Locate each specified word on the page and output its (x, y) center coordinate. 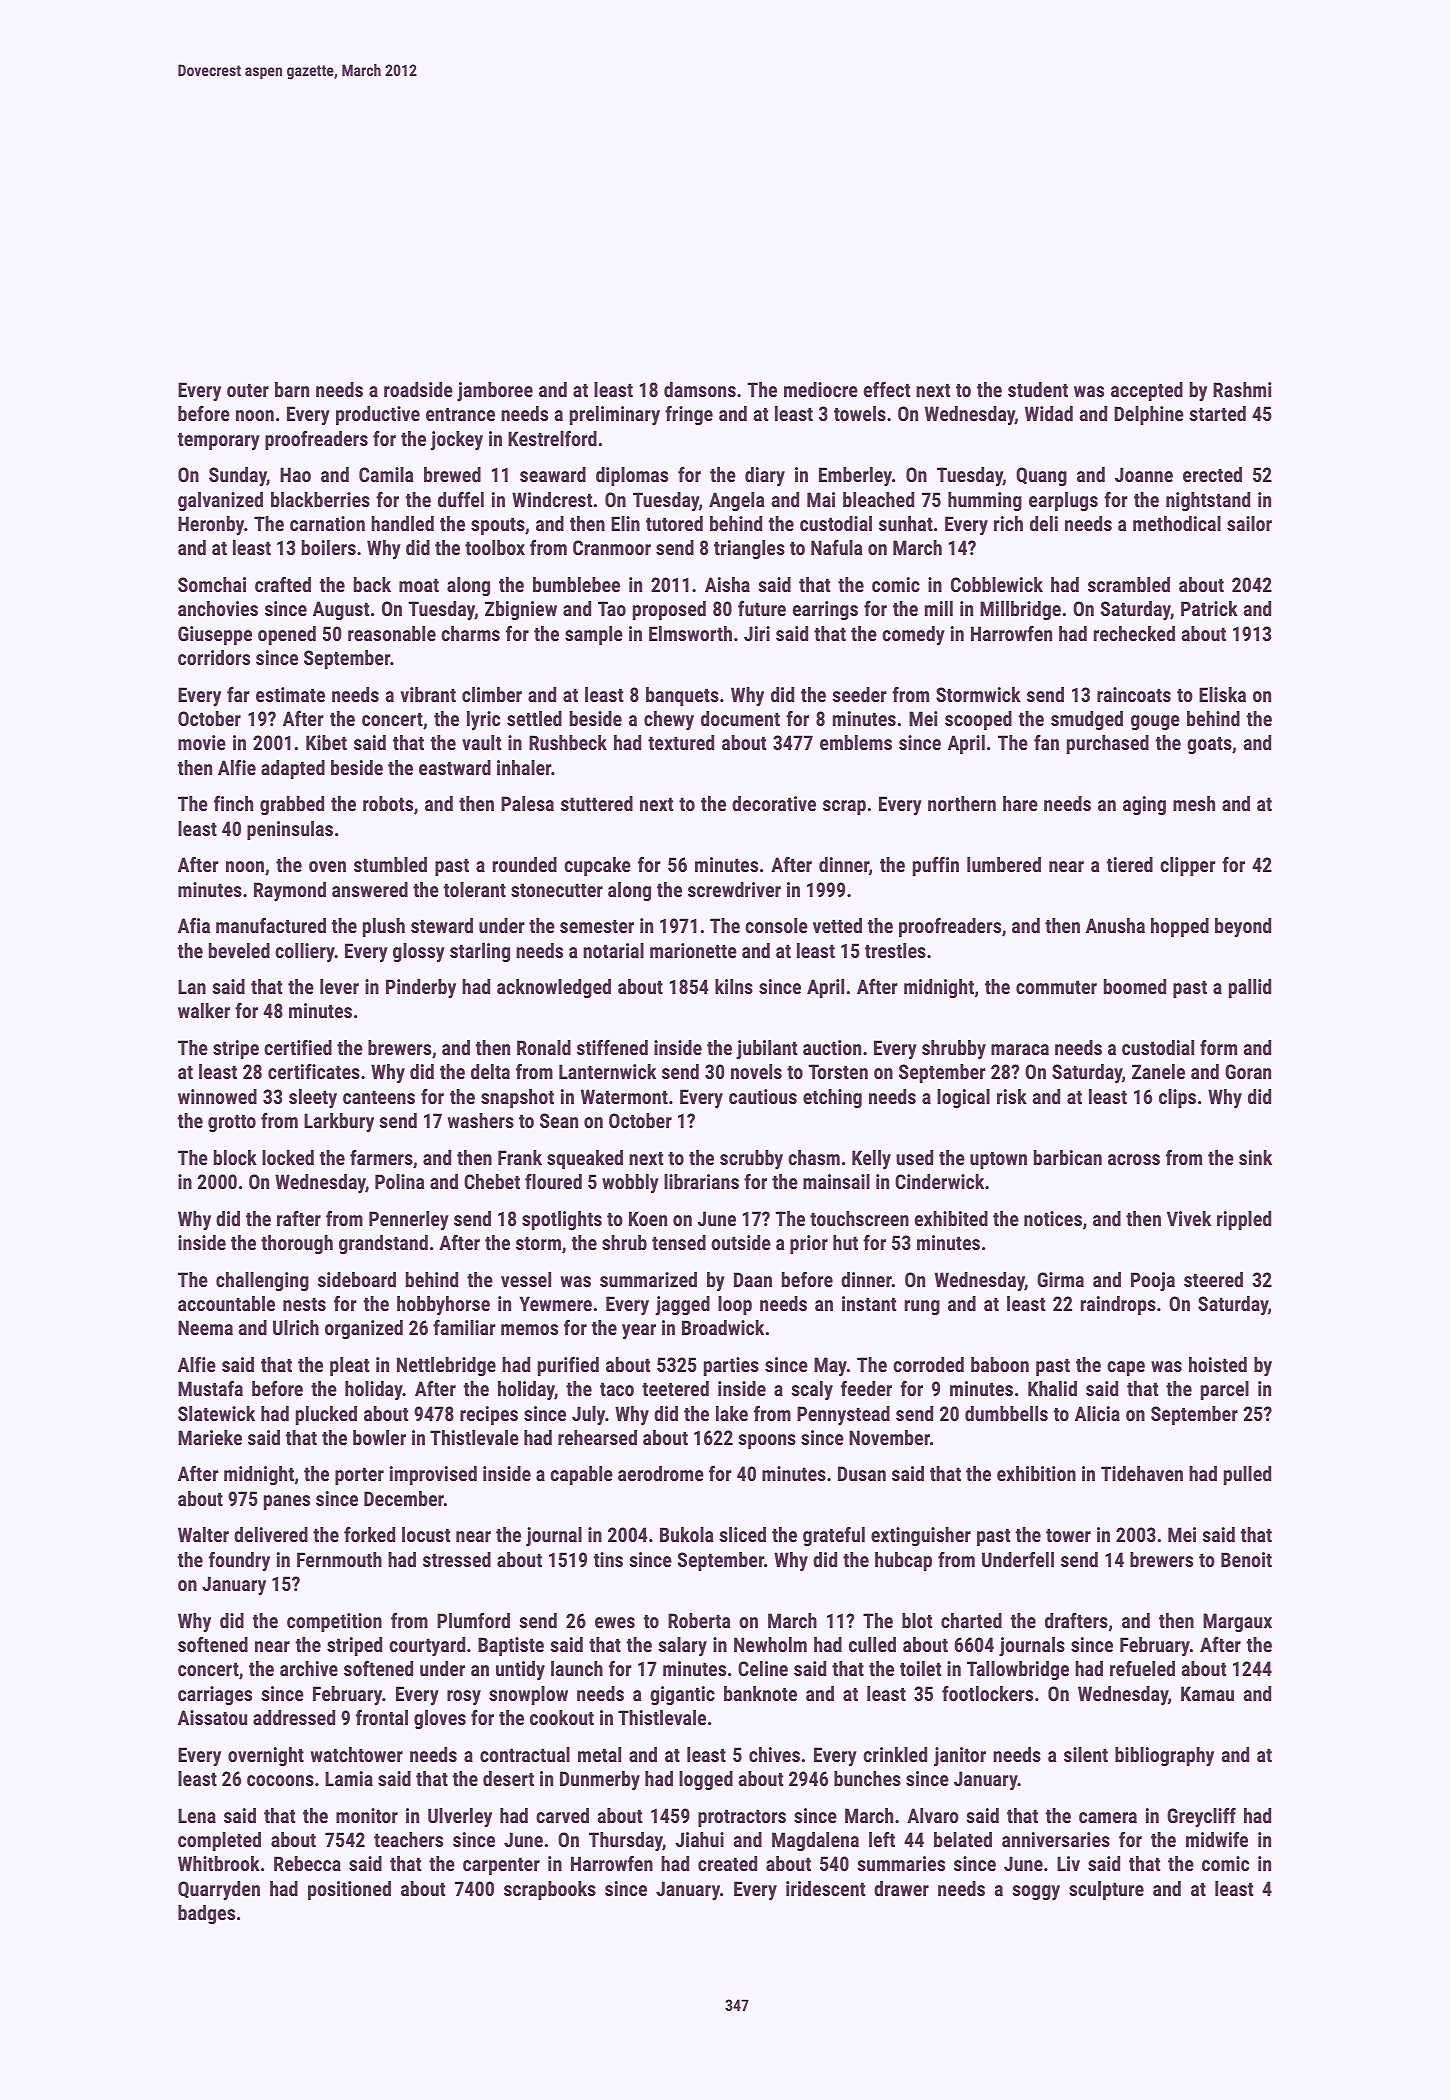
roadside (418, 389)
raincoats (1134, 694)
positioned (349, 1890)
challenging (262, 1281)
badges (206, 1914)
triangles (749, 549)
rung (922, 1307)
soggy (1036, 1893)
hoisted (1218, 1364)
